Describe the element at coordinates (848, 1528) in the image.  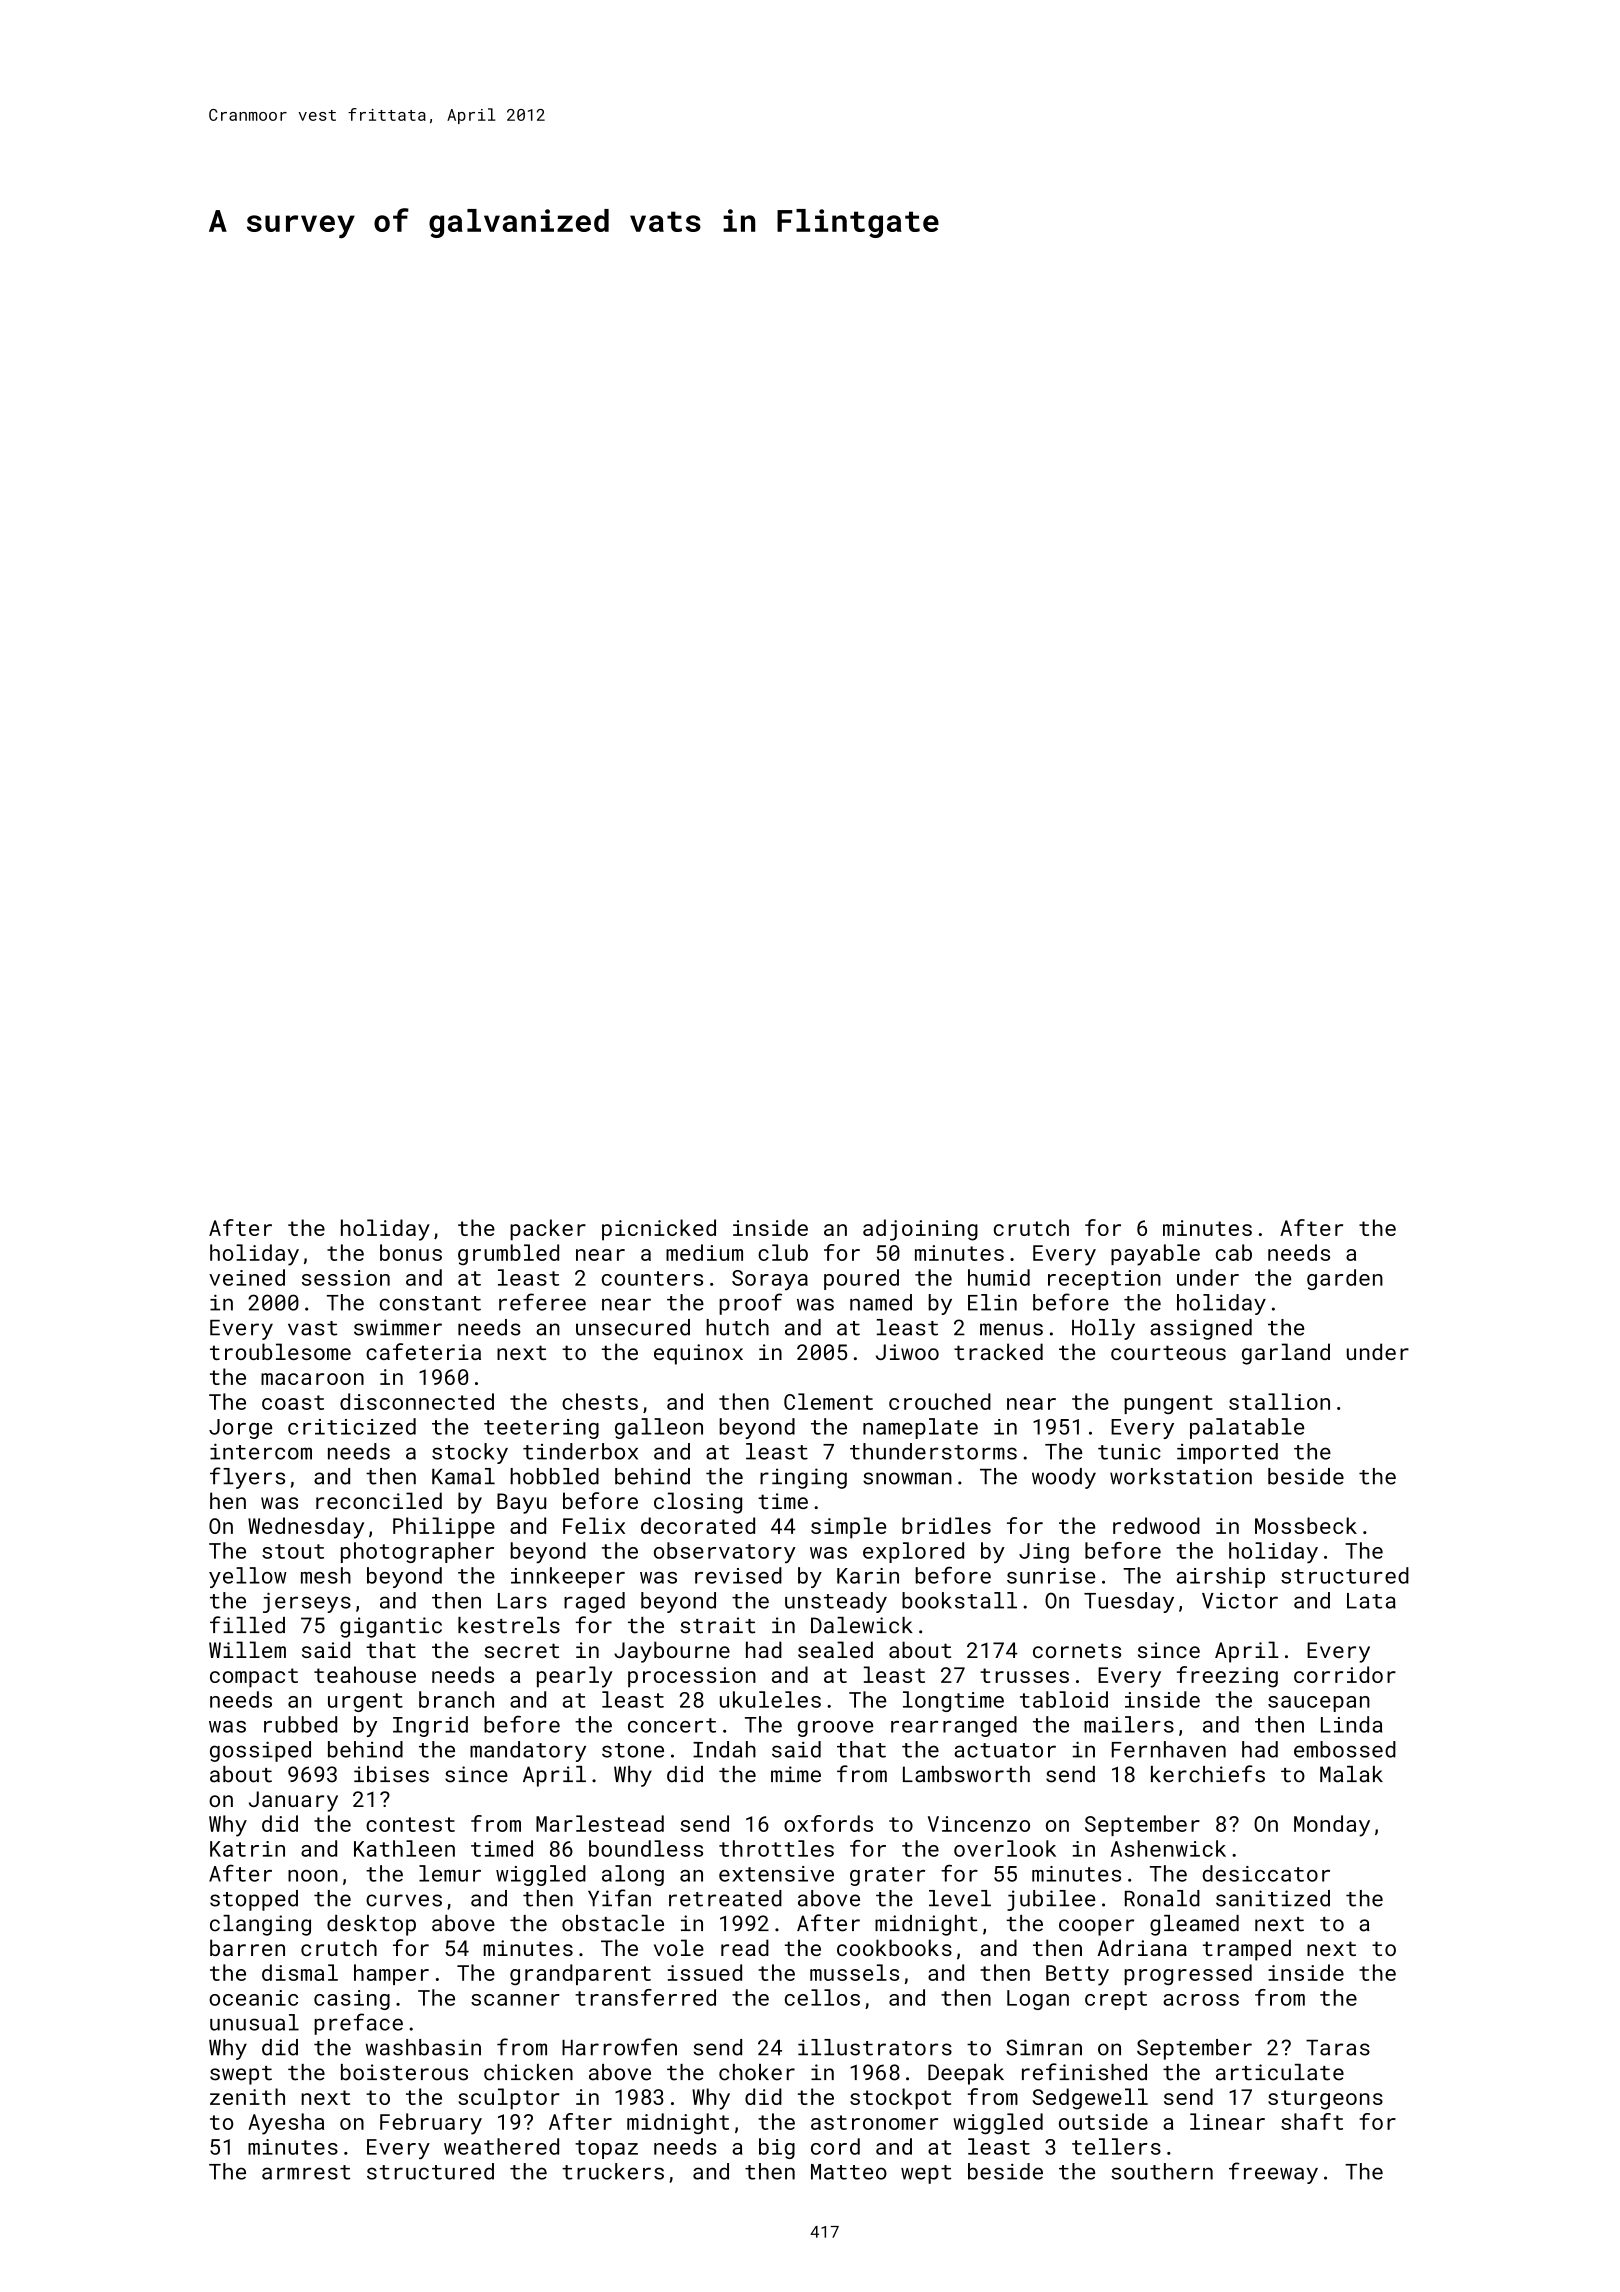
I see `simple` at that location.
